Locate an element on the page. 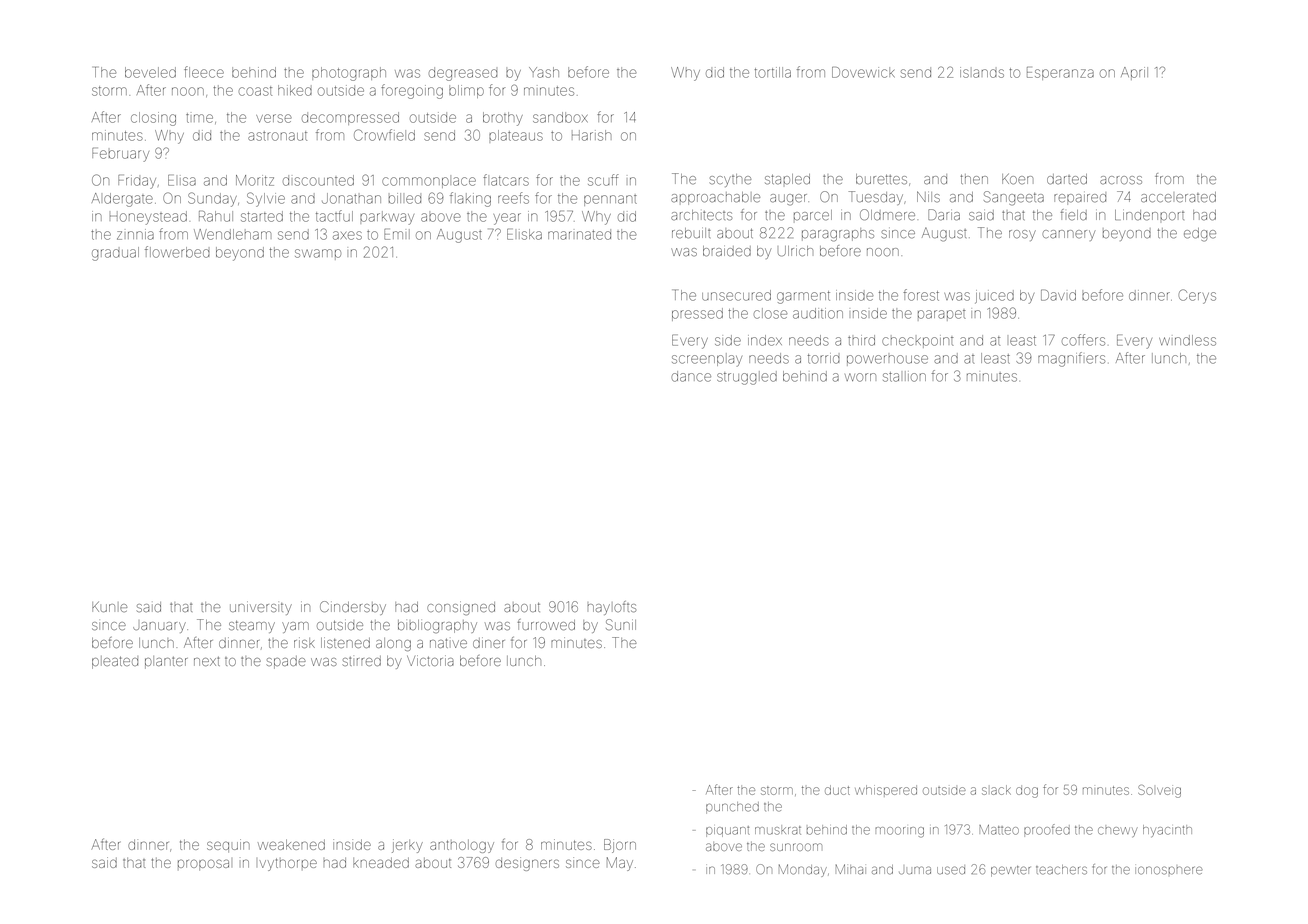  dance is located at coordinates (691, 376).
